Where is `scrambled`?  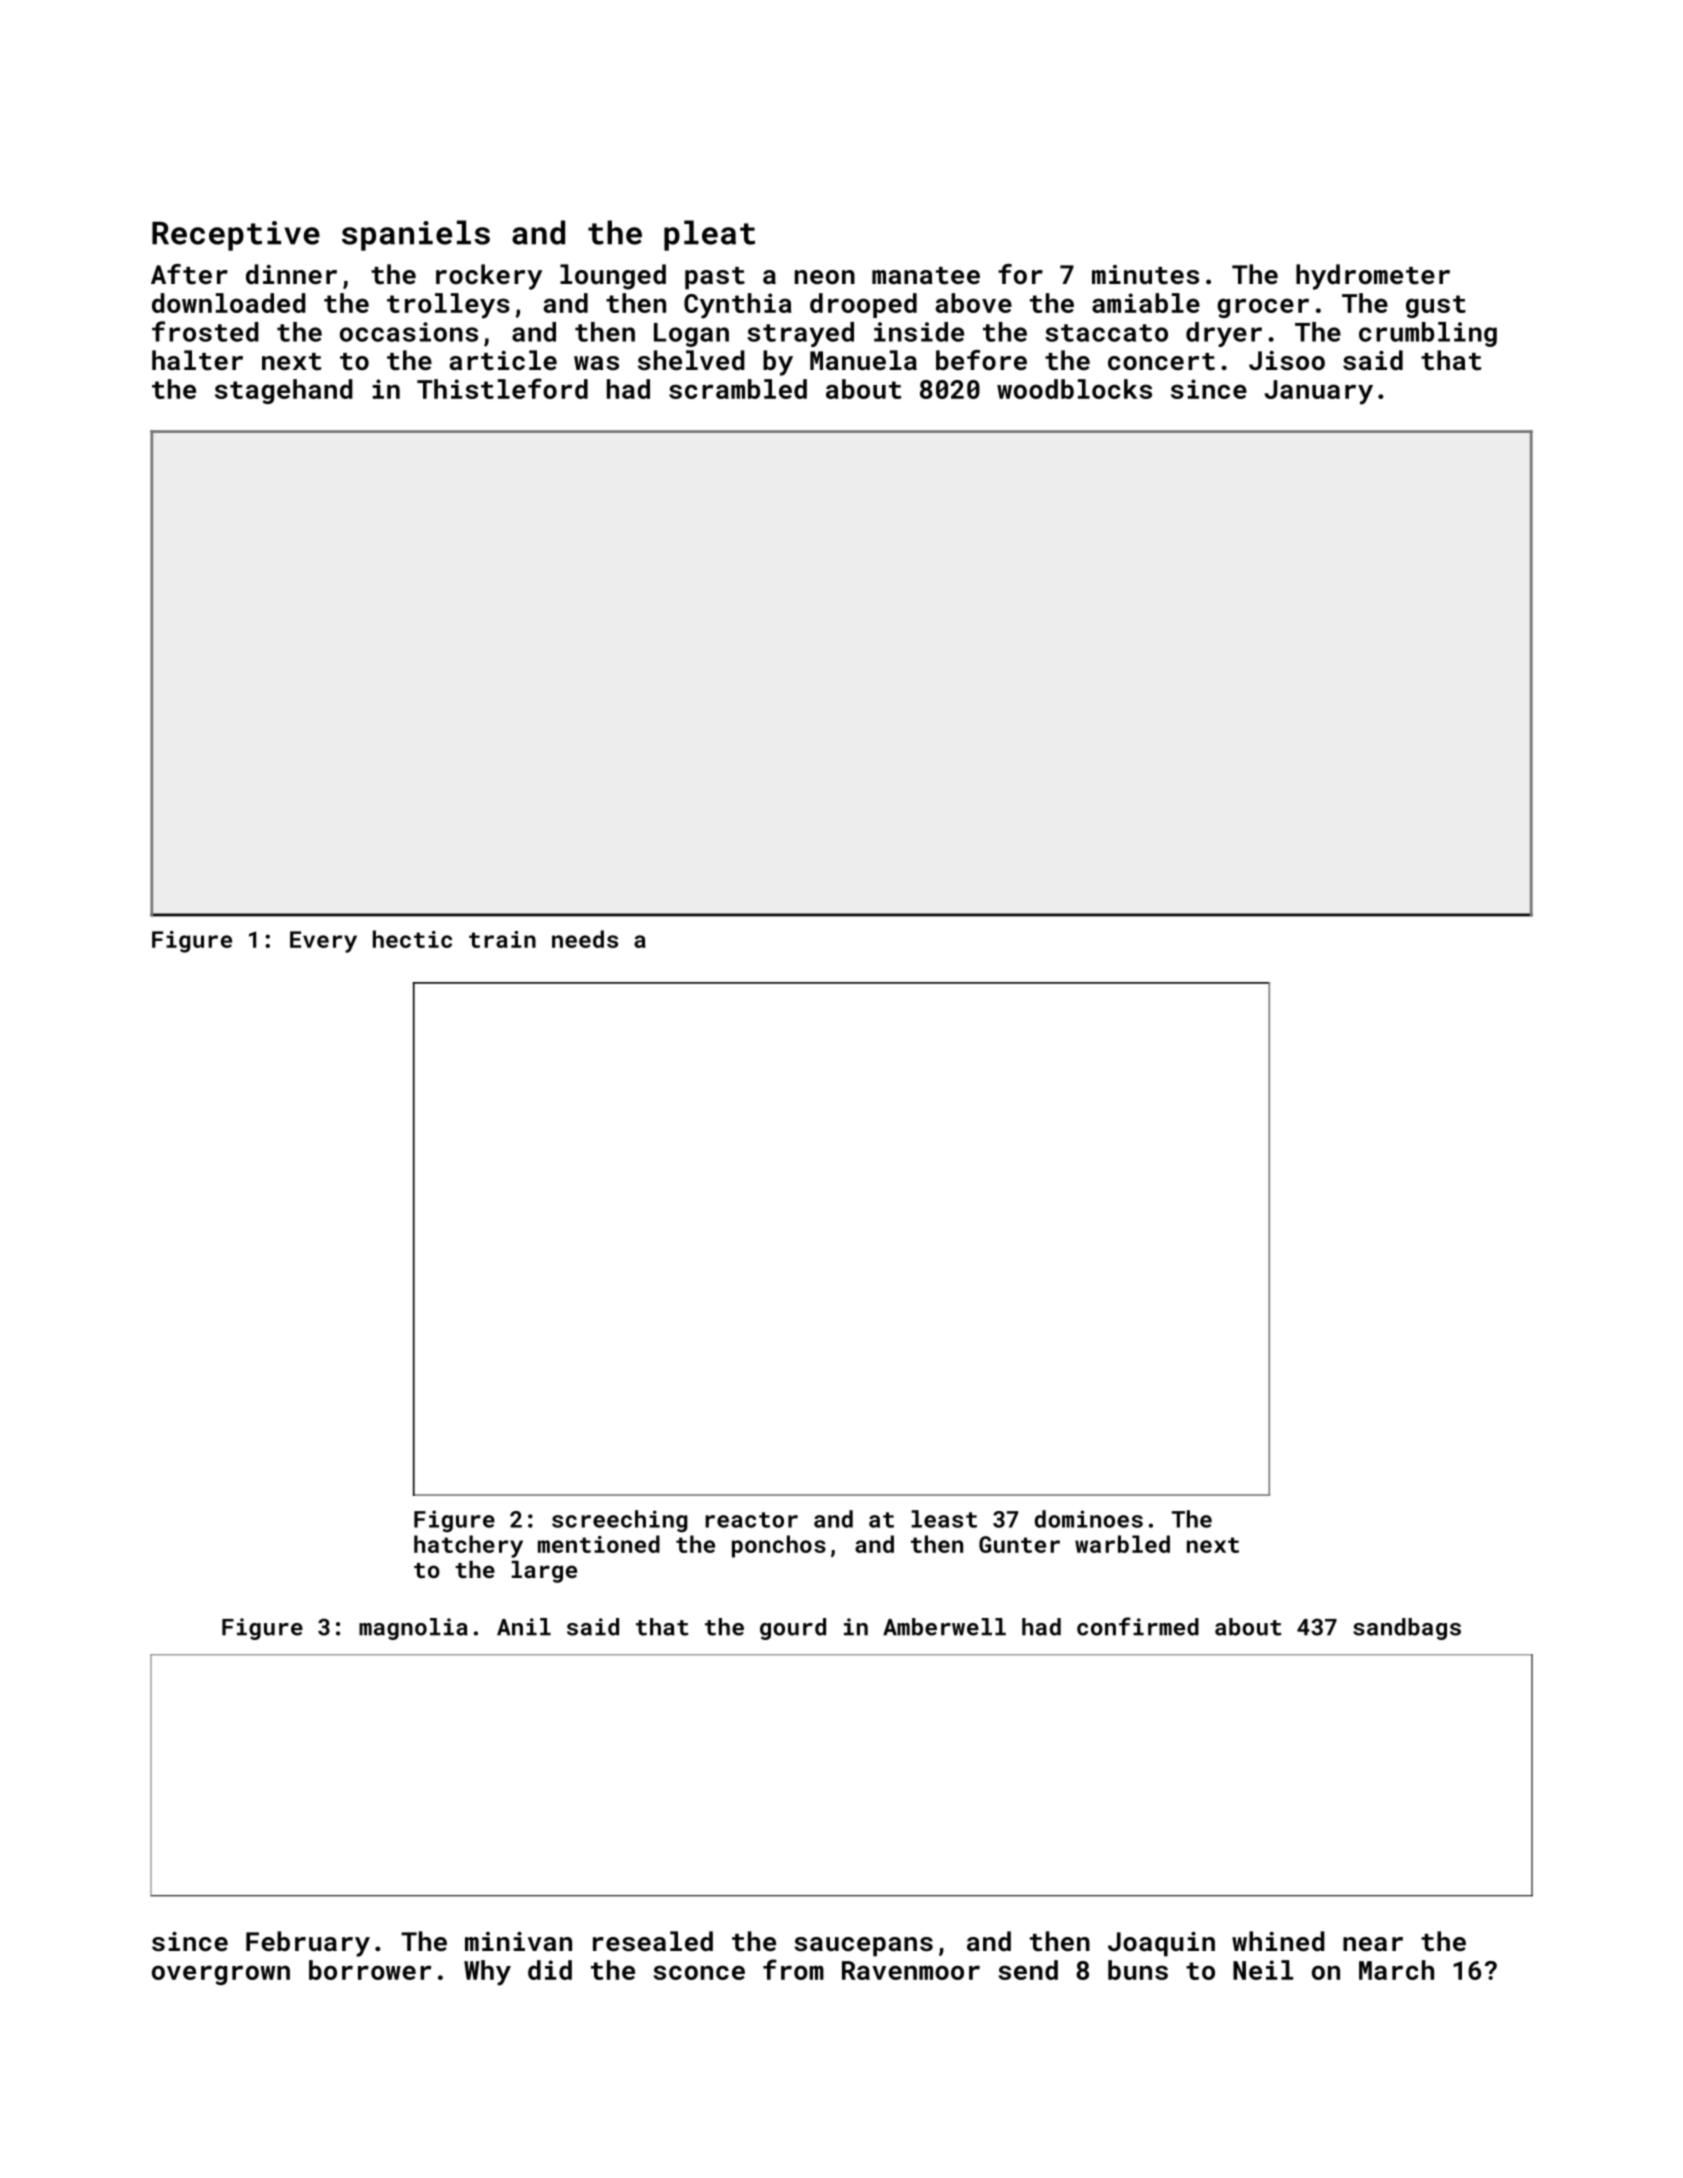
scrambled is located at coordinates (738, 389).
